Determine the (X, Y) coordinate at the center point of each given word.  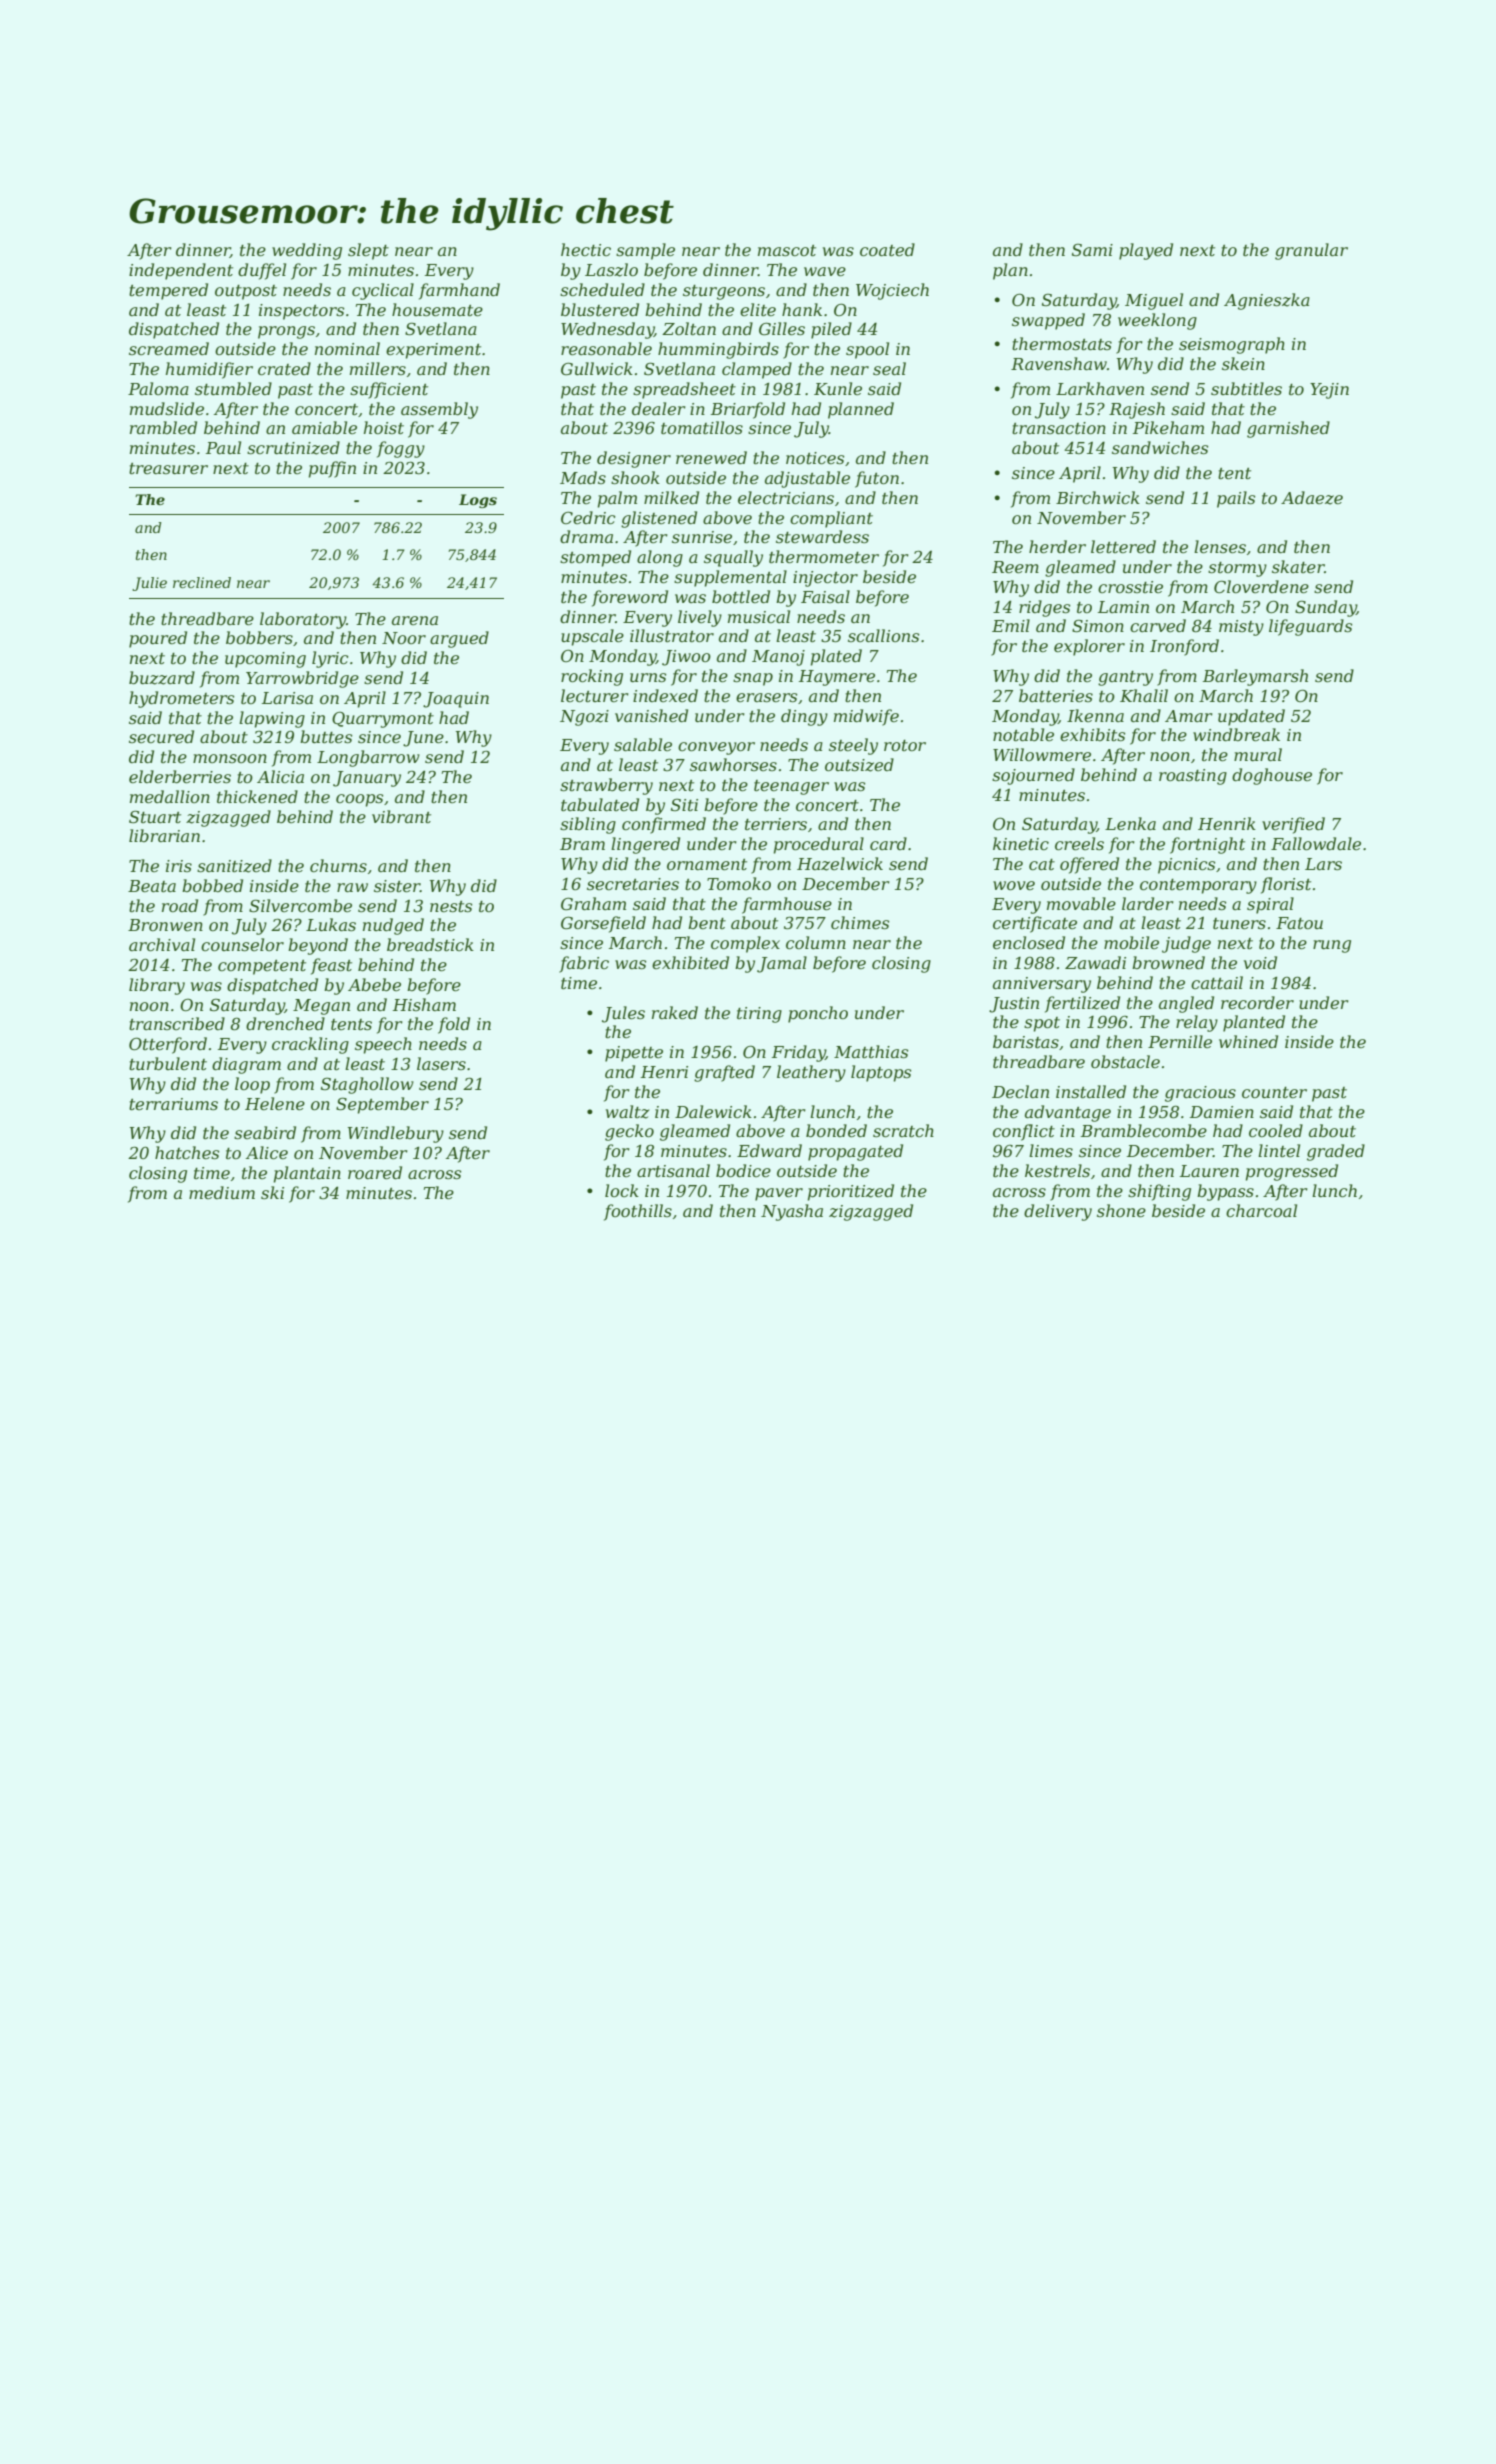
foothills (638, 1212)
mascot (787, 250)
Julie (149, 584)
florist (1286, 885)
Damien (1222, 1112)
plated (836, 657)
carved (1158, 625)
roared (375, 1172)
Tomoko (739, 883)
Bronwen (165, 925)
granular (1311, 251)
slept (368, 251)
